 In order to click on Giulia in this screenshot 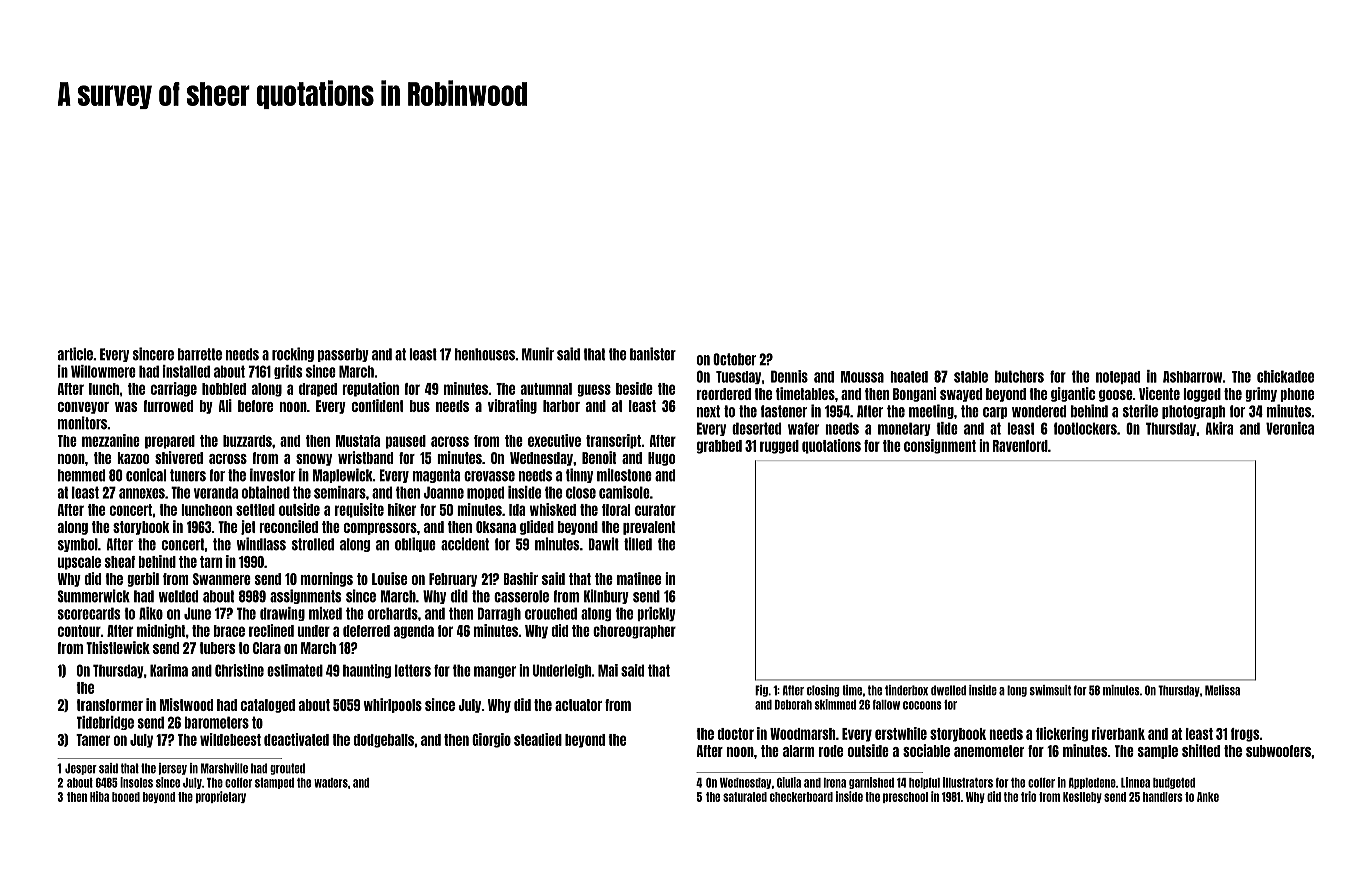, I will do `click(789, 782)`.
